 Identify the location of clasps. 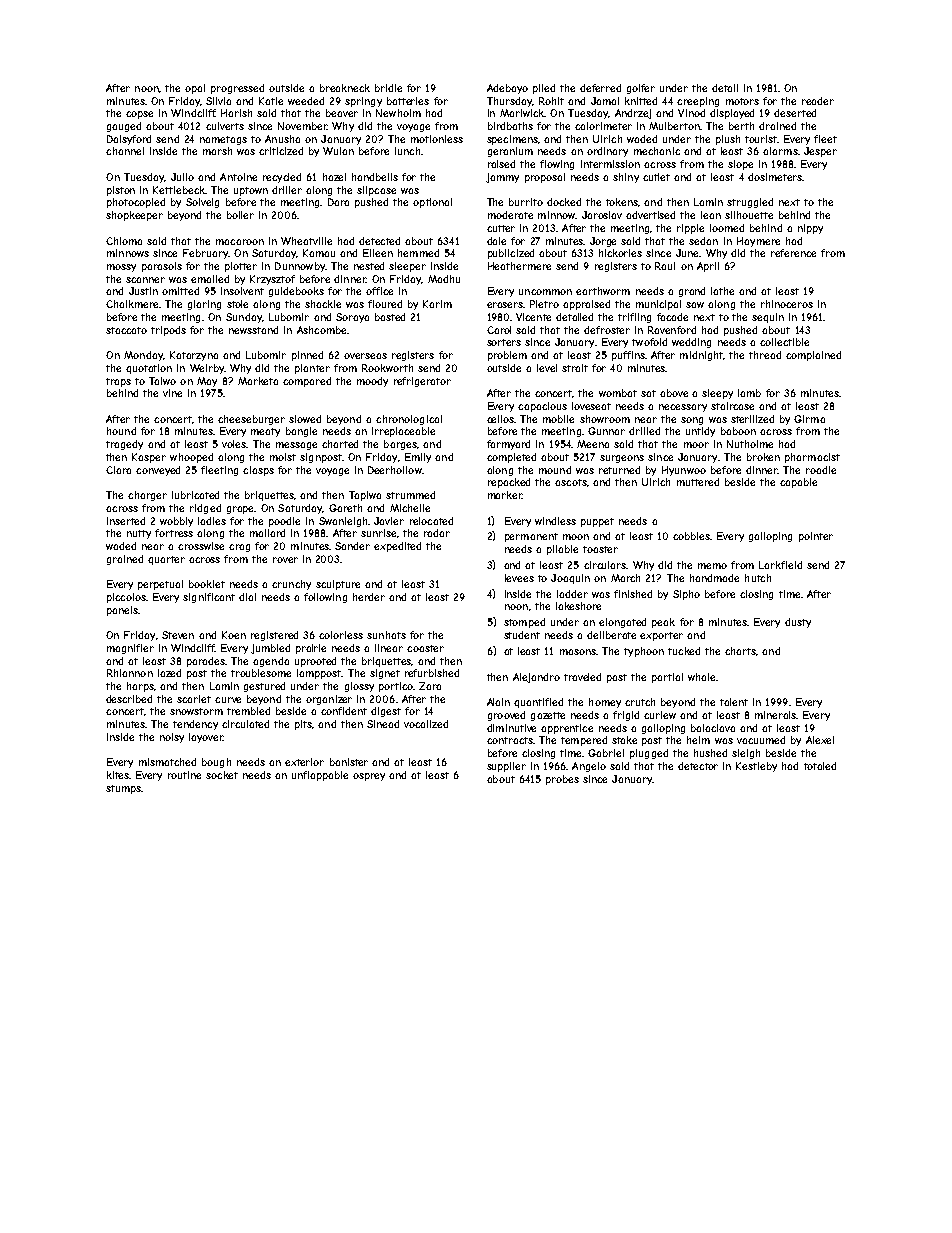
(258, 471).
